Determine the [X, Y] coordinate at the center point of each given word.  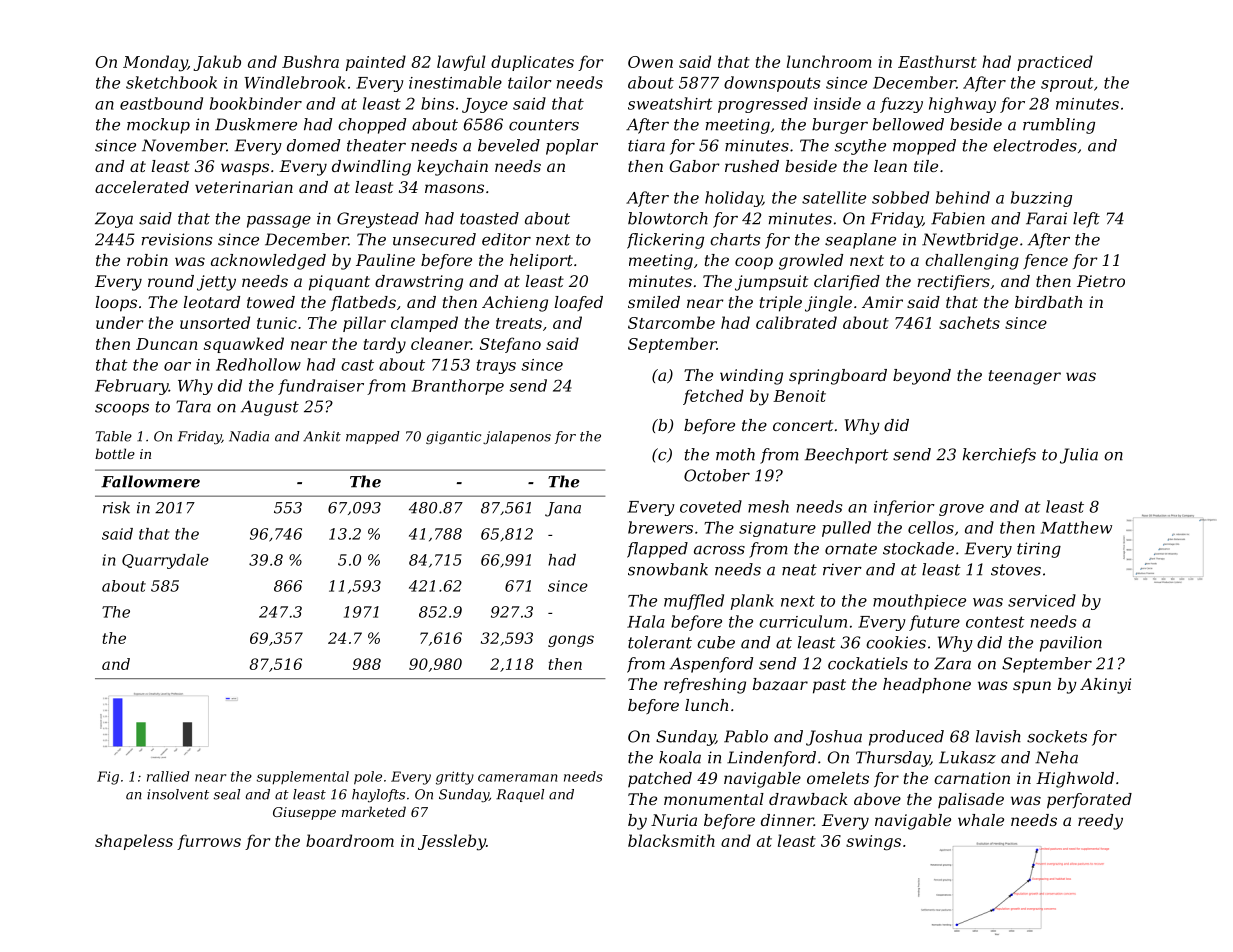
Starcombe [671, 322]
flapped [657, 550]
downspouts [772, 84]
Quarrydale [165, 561]
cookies [896, 642]
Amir [882, 302]
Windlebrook [294, 82]
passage [279, 222]
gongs [571, 641]
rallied [168, 776]
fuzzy [901, 105]
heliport [541, 262]
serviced [1042, 600]
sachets [969, 322]
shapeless [134, 842]
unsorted [215, 322]
